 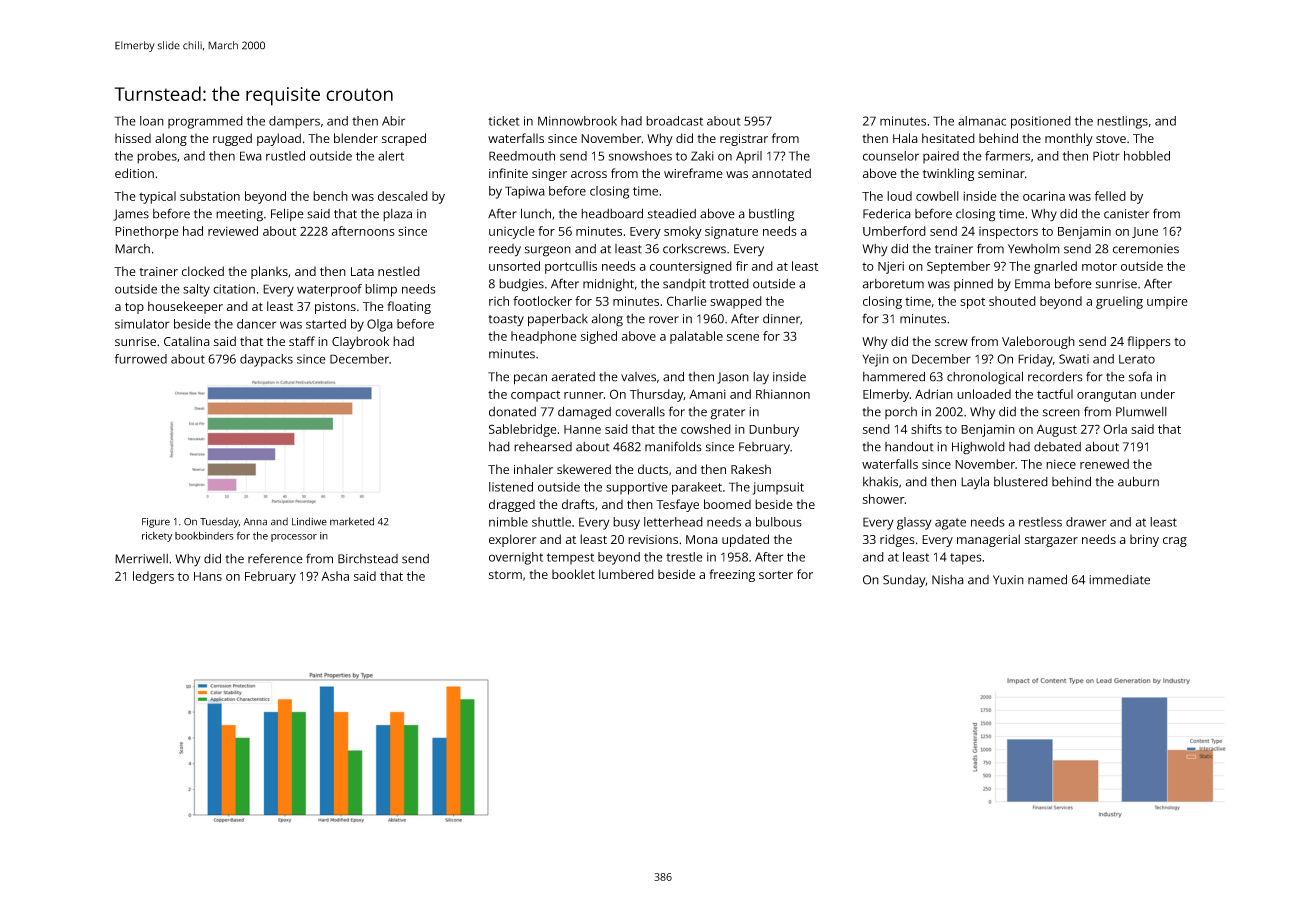 I want to click on Hanne, so click(x=582, y=429).
